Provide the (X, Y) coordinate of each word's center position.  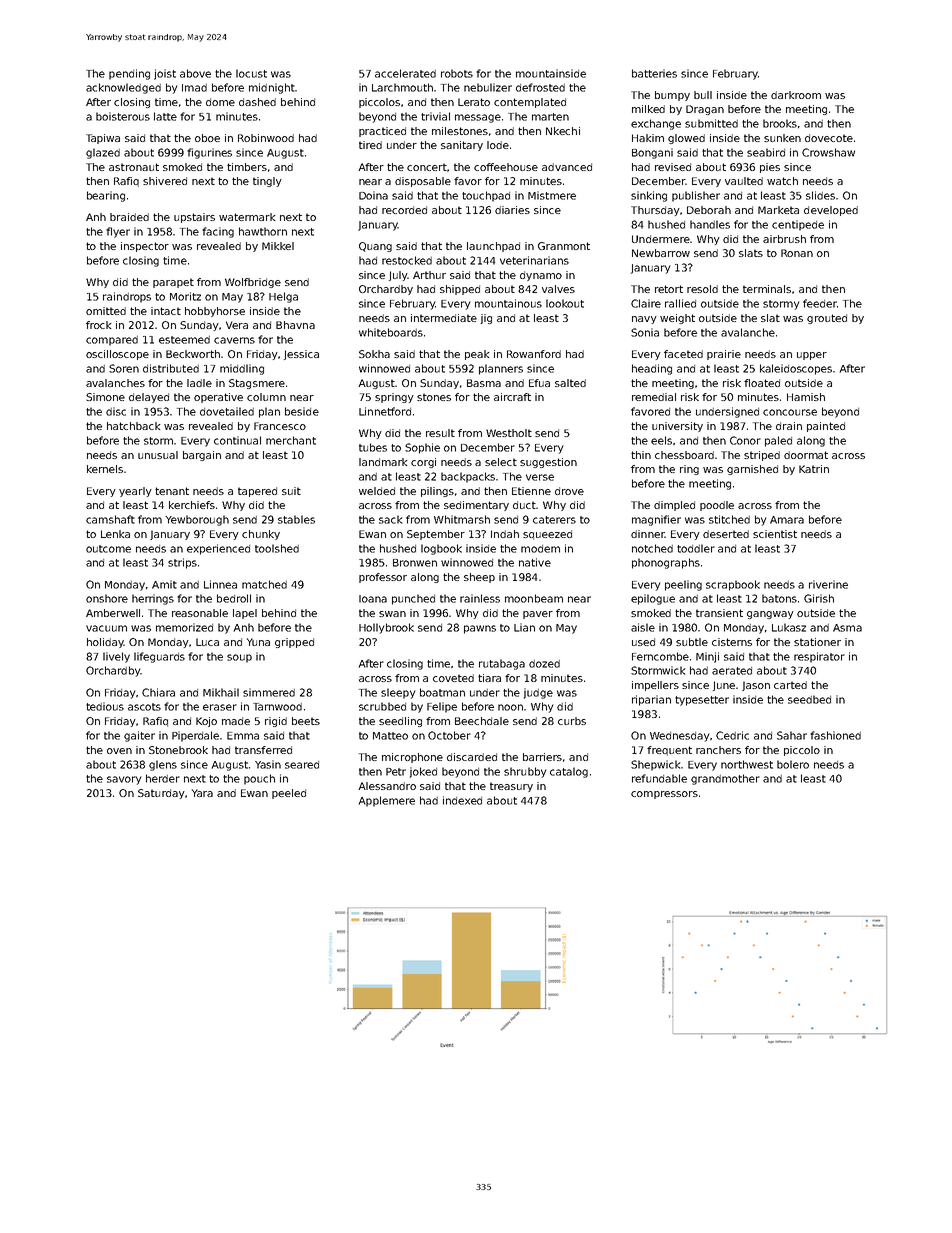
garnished (752, 470)
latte (165, 116)
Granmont (564, 246)
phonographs (666, 563)
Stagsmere (257, 384)
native (535, 562)
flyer (118, 232)
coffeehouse (506, 167)
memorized (184, 627)
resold (702, 289)
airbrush (784, 239)
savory (124, 780)
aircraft (512, 397)
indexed (462, 800)
